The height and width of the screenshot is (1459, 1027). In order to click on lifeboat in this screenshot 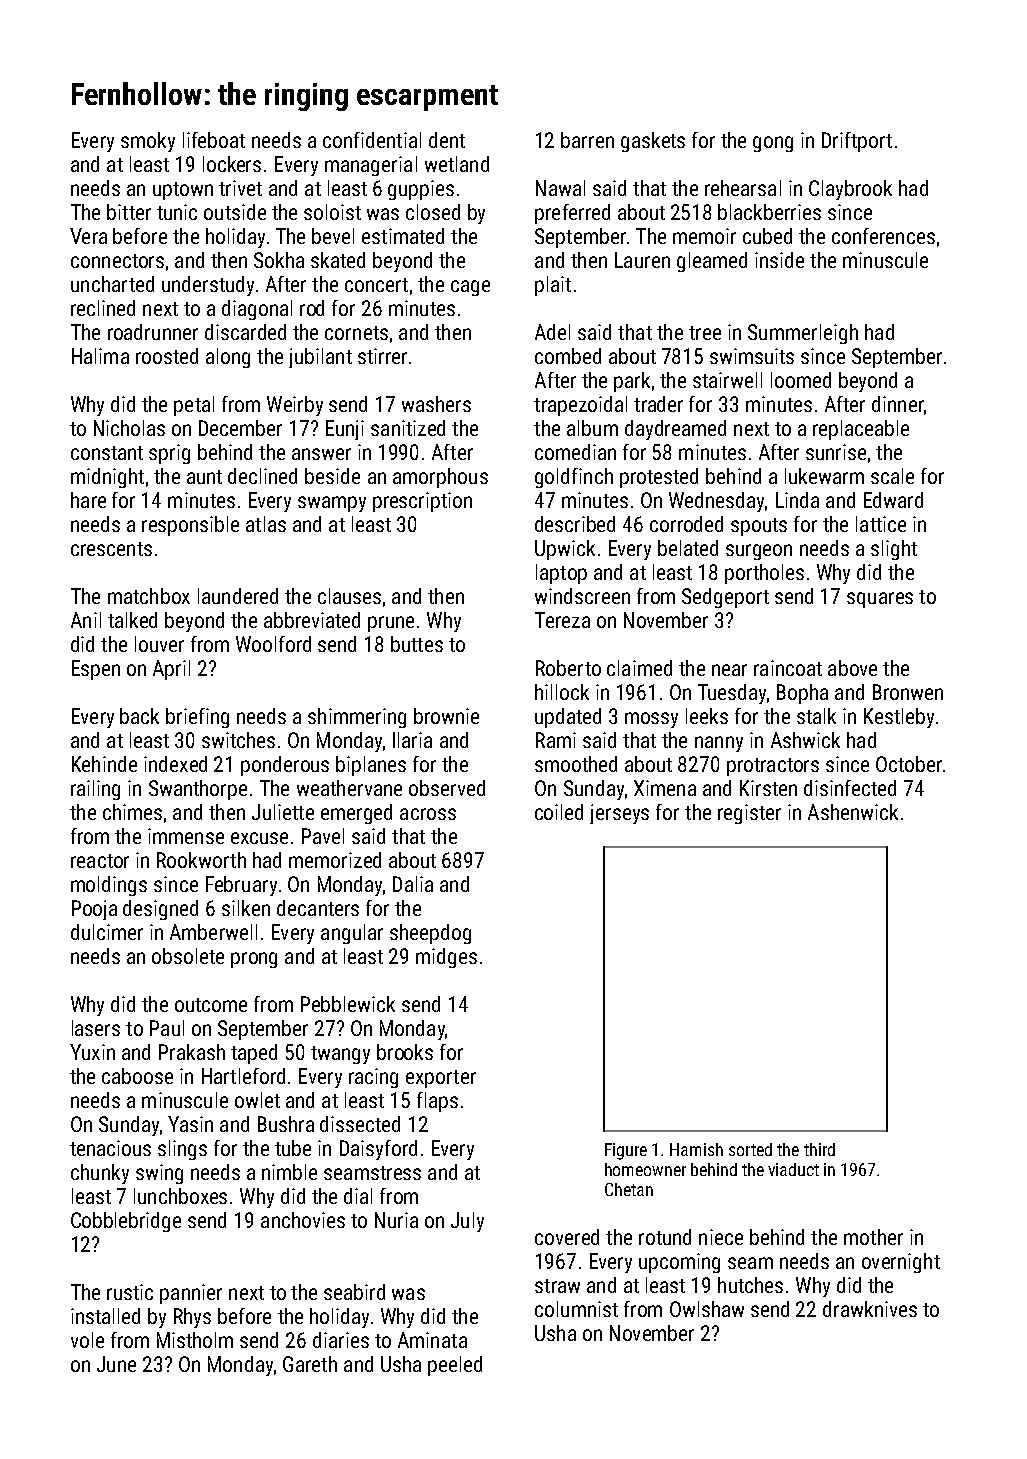, I will do `click(214, 140)`.
